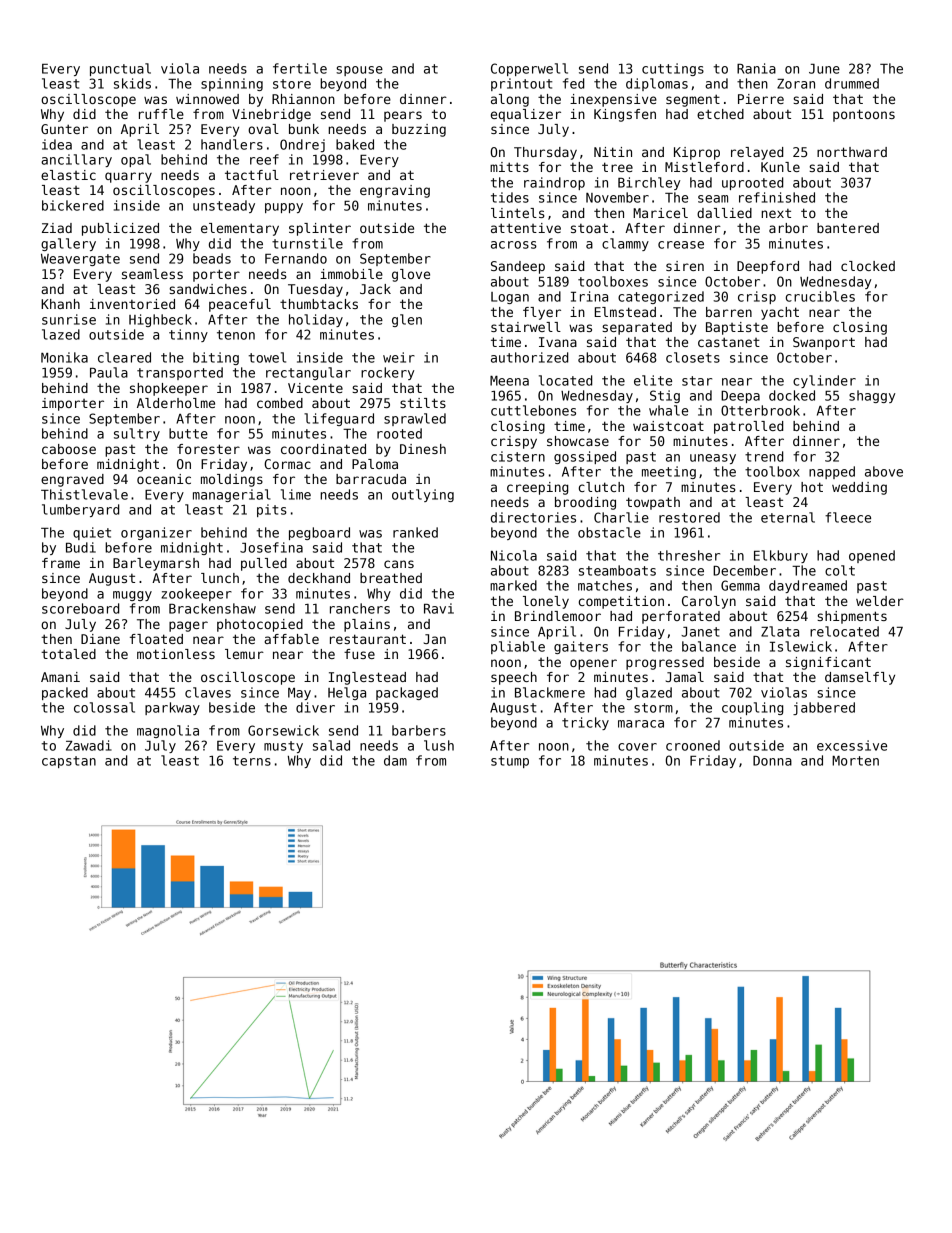 This page has height=1233, width=952. I want to click on colossal, so click(104, 707).
